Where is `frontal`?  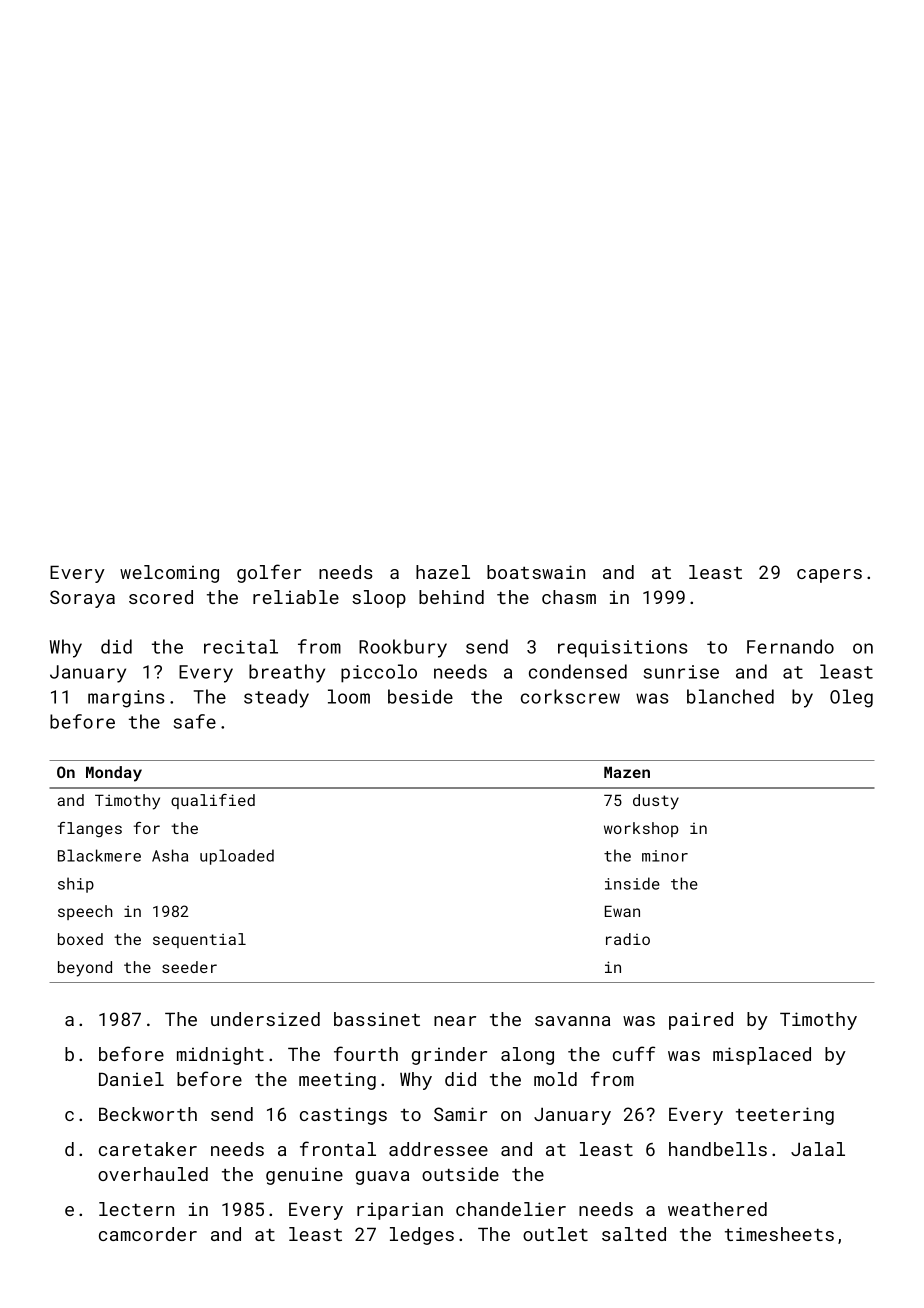 frontal is located at coordinates (338, 1148).
